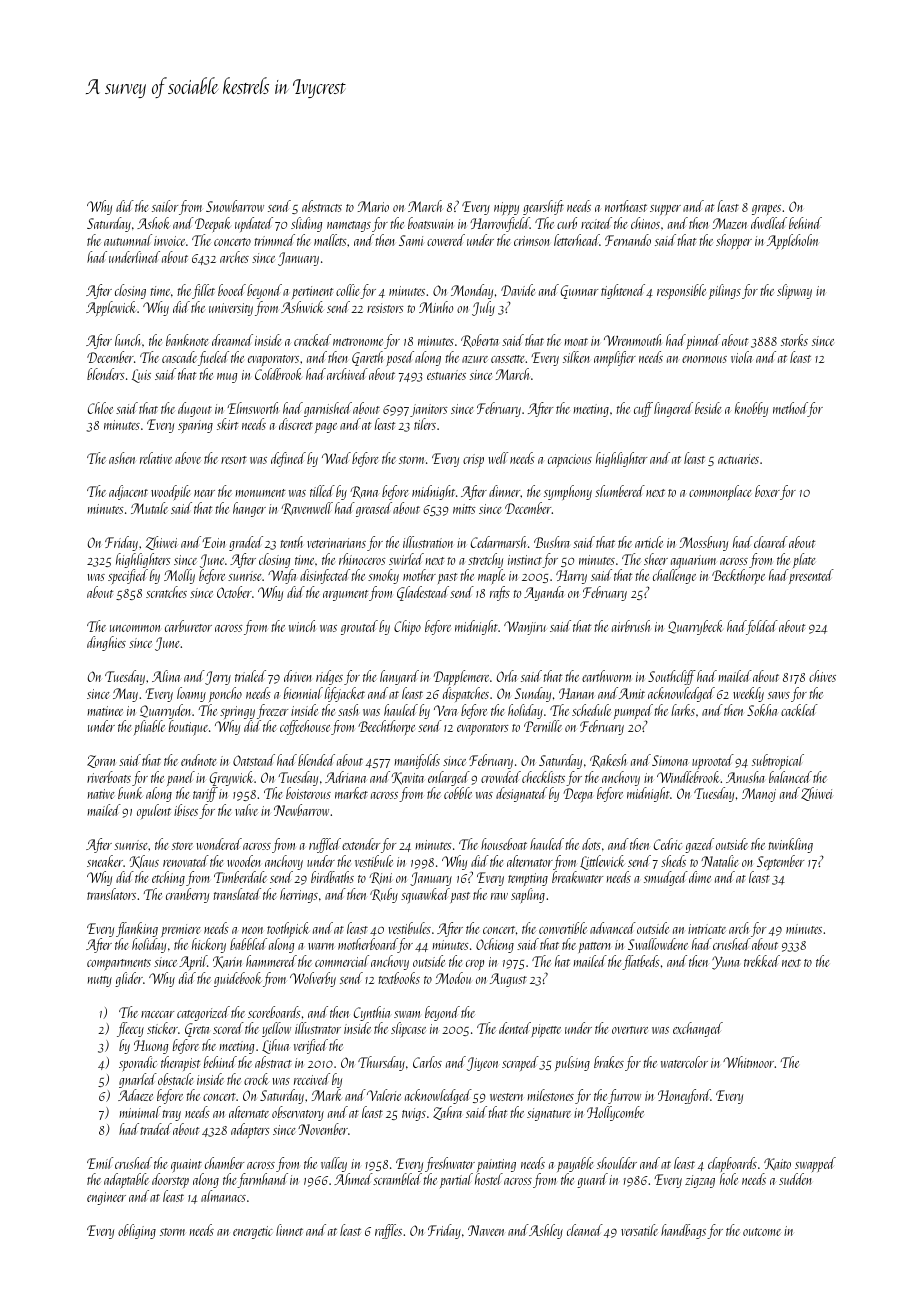 The image size is (924, 1308). I want to click on grapes, so click(766, 210).
